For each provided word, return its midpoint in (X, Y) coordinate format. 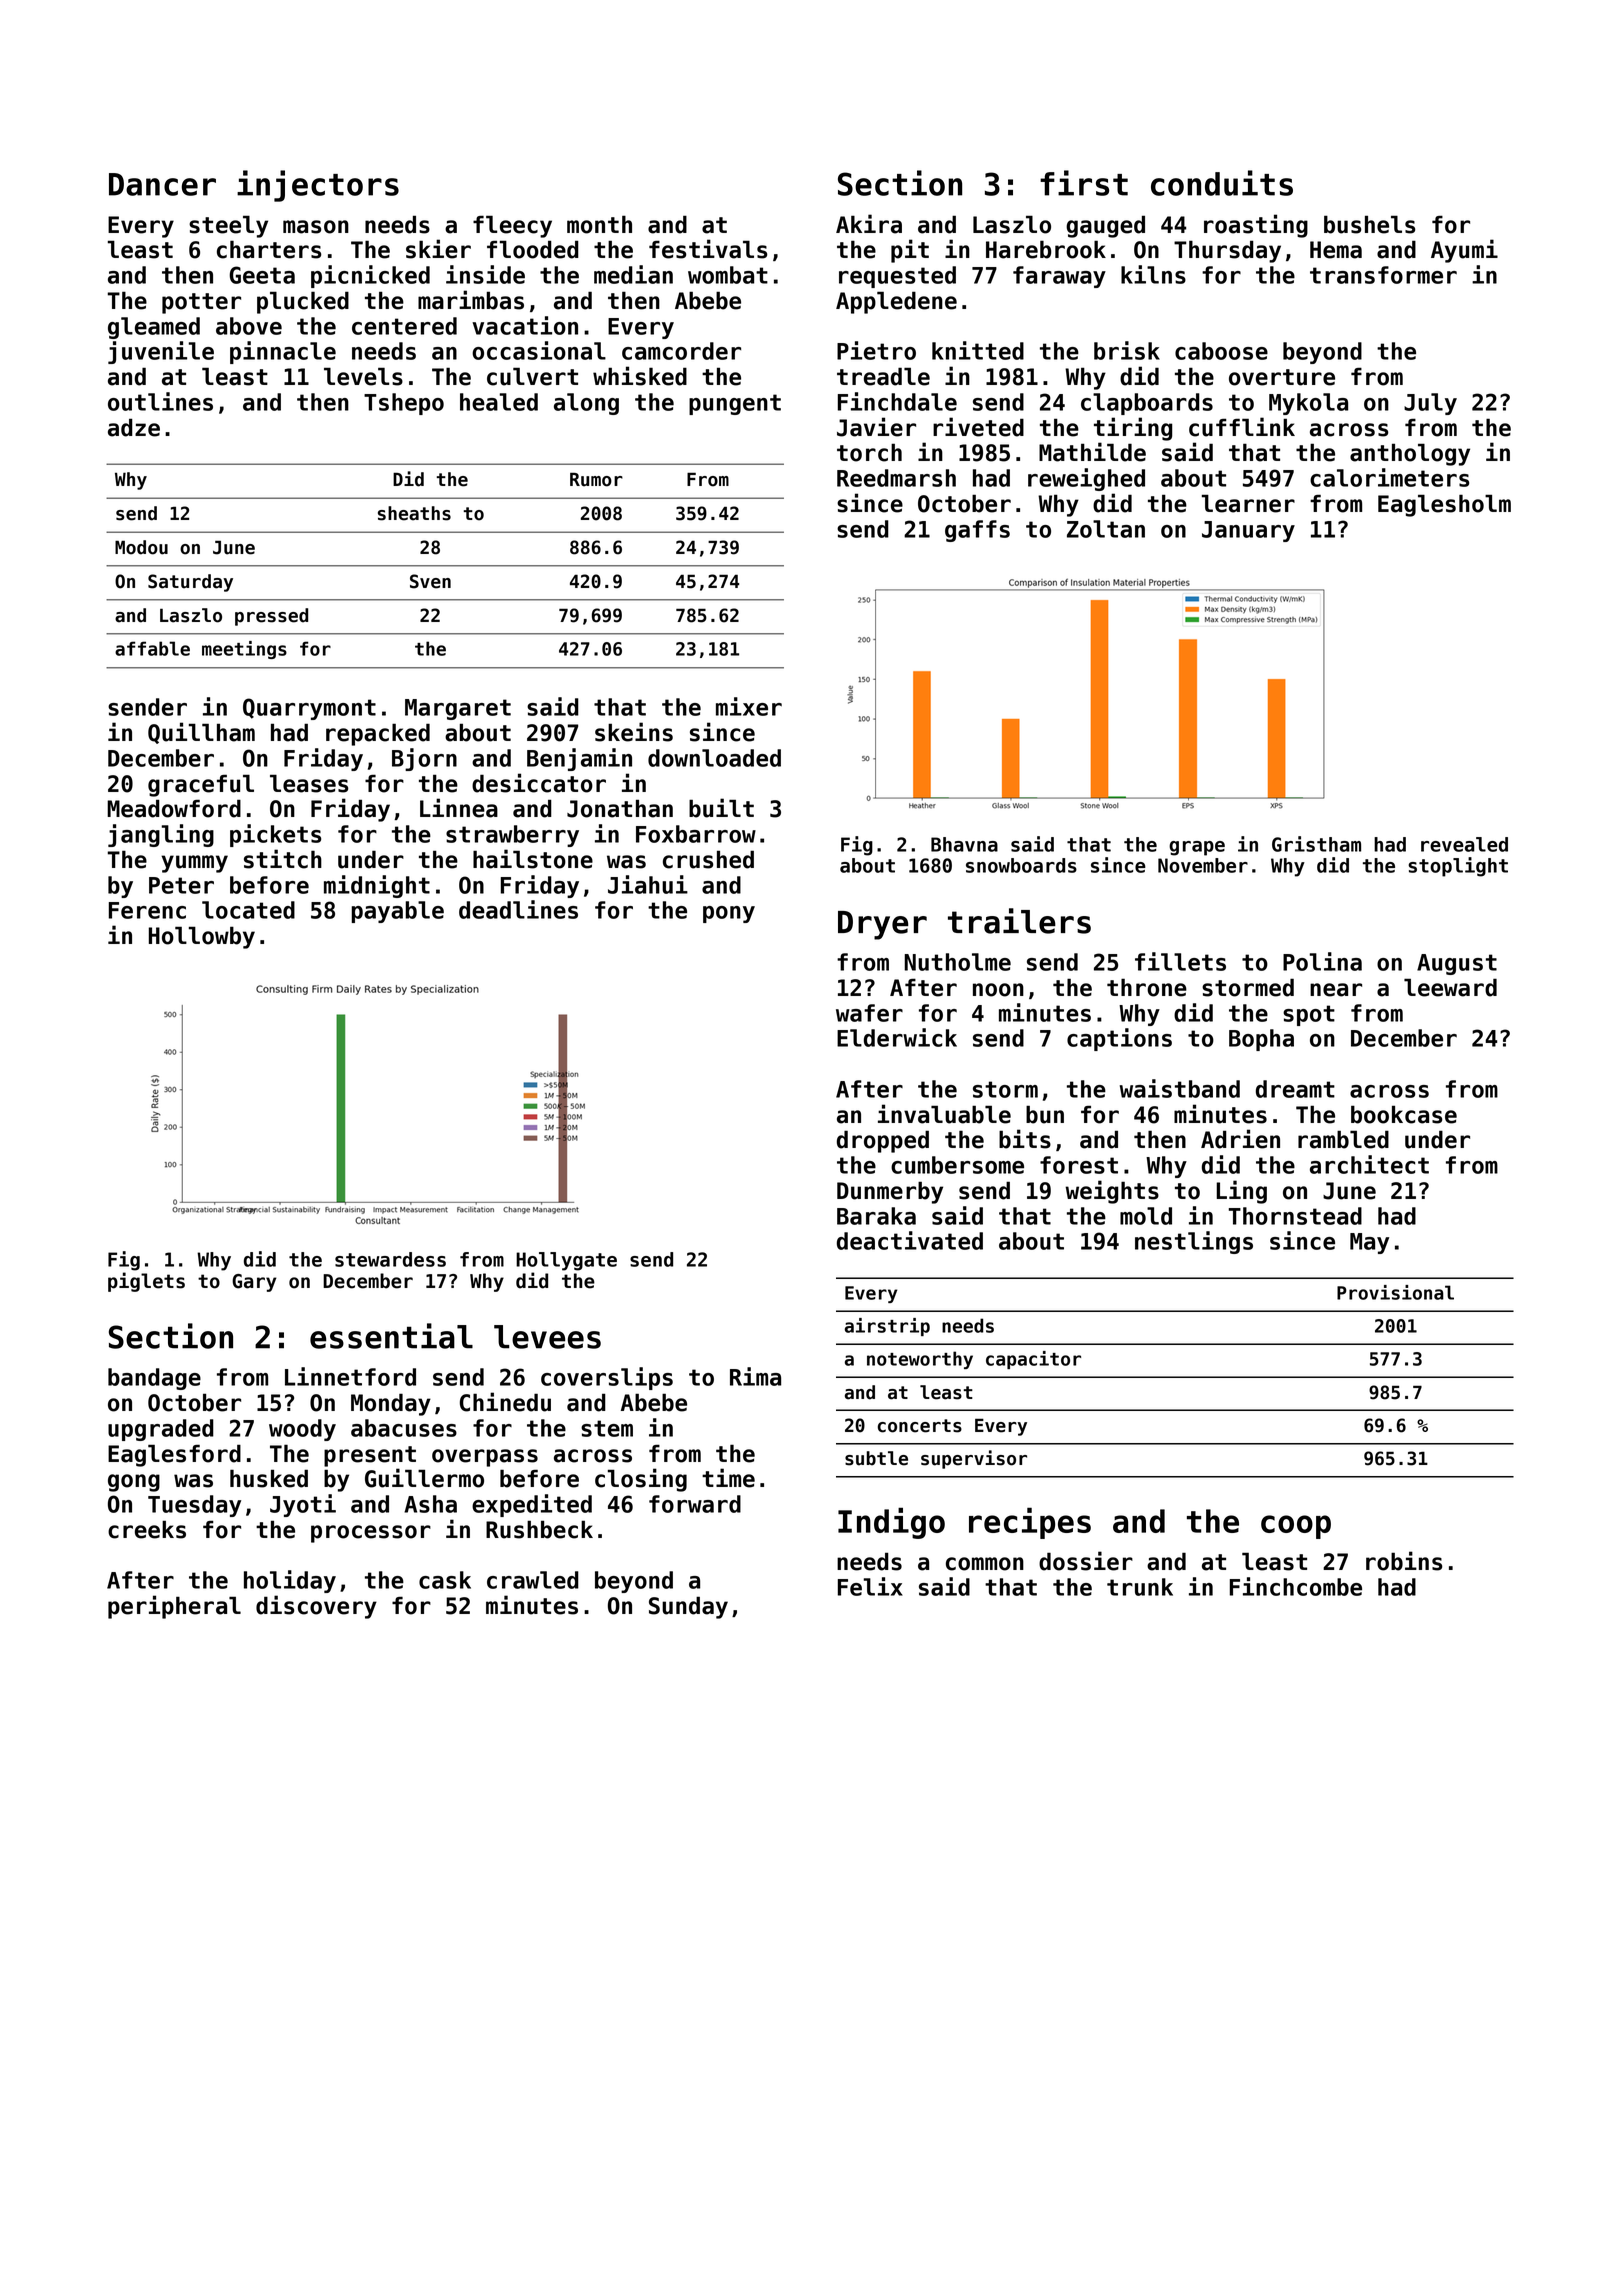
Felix (870, 1586)
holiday (290, 1581)
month (599, 224)
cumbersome (957, 1165)
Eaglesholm (1444, 505)
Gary (254, 1283)
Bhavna (964, 844)
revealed (1464, 844)
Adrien (1240, 1139)
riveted (978, 427)
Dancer (162, 184)
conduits (1222, 183)
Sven (430, 581)
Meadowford (174, 808)
